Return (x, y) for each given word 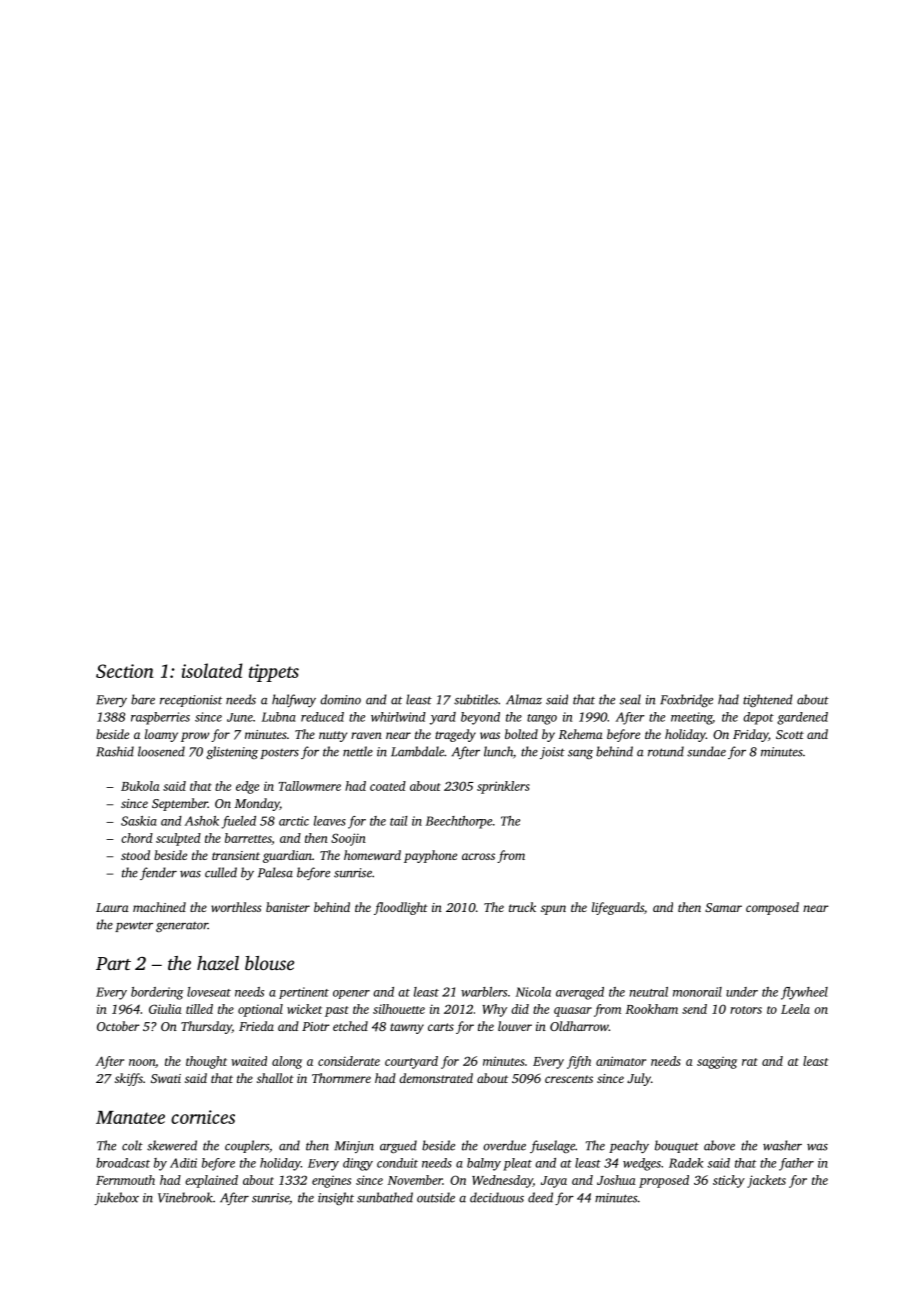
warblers (484, 992)
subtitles (476, 699)
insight (336, 1198)
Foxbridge (686, 700)
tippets (274, 673)
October (118, 1026)
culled (221, 872)
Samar (723, 907)
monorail (697, 992)
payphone (430, 856)
